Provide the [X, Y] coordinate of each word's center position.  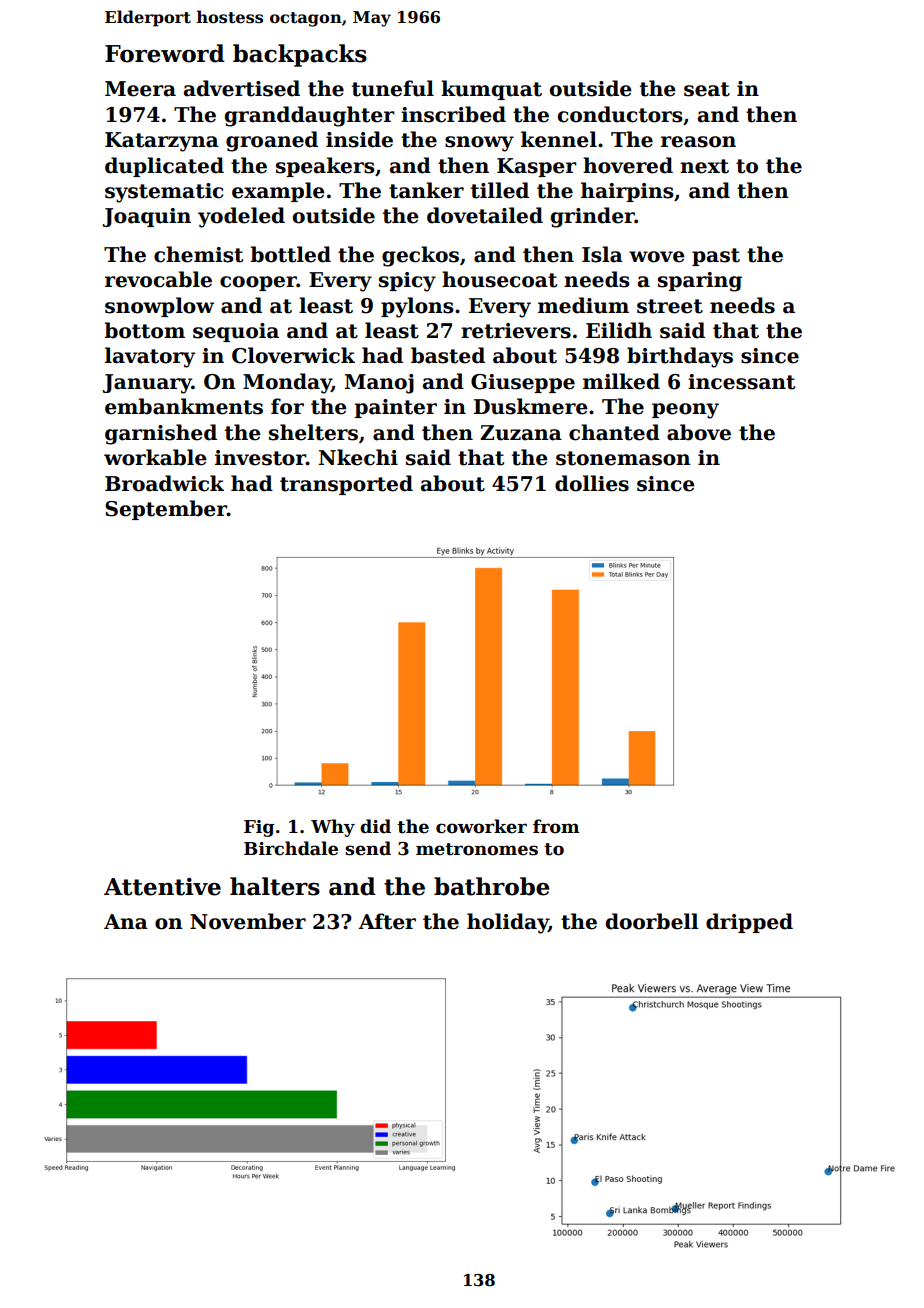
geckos [420, 256]
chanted [614, 432]
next [704, 166]
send [368, 848]
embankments [184, 406]
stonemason [623, 458]
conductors [620, 114]
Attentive [162, 887]
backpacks [300, 55]
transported [346, 485]
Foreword [165, 53]
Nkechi [358, 457]
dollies [592, 483]
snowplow [159, 307]
